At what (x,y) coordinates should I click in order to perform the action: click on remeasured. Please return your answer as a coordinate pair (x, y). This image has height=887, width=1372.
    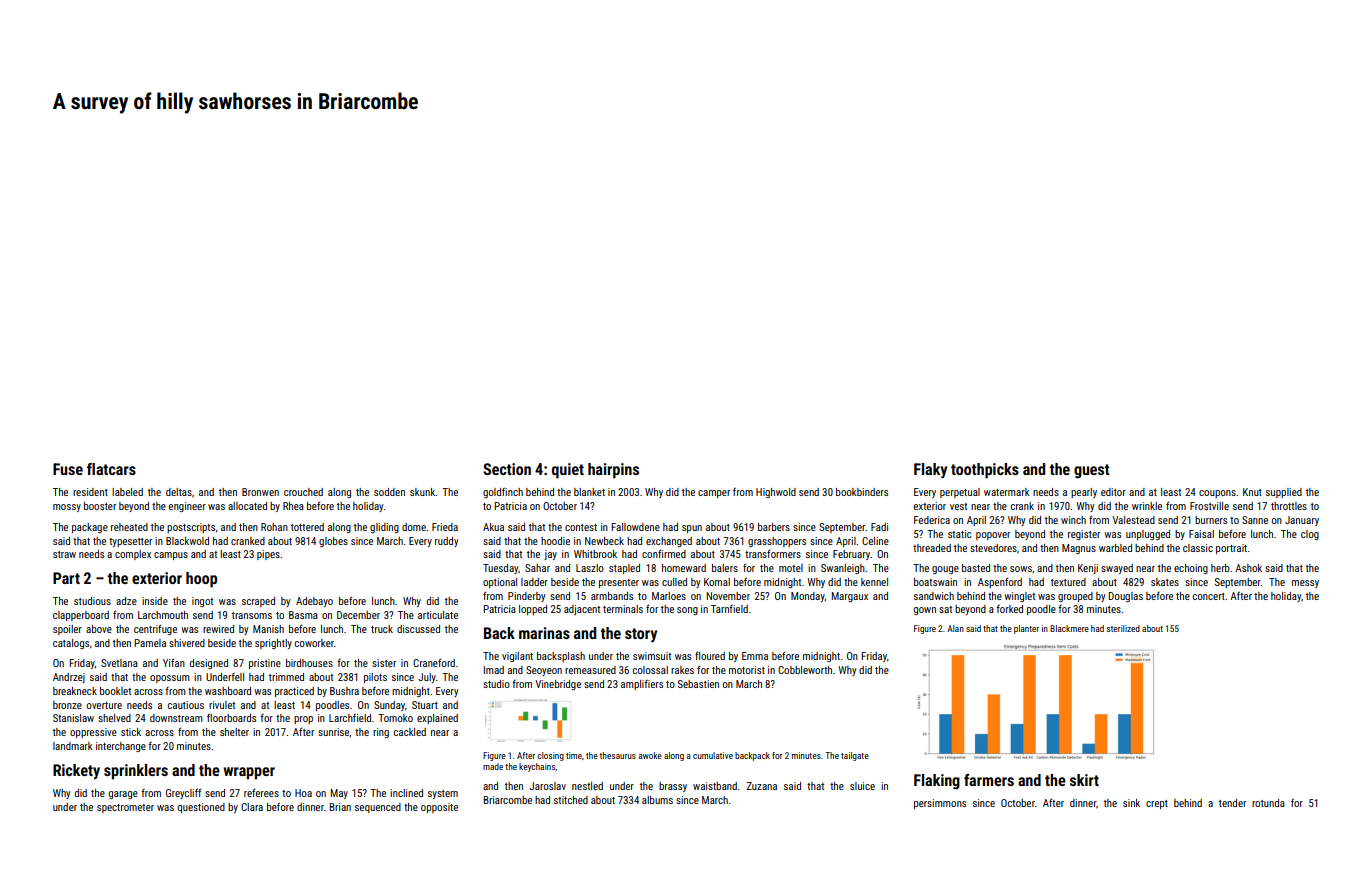
    Looking at the image, I should click on (590, 670).
